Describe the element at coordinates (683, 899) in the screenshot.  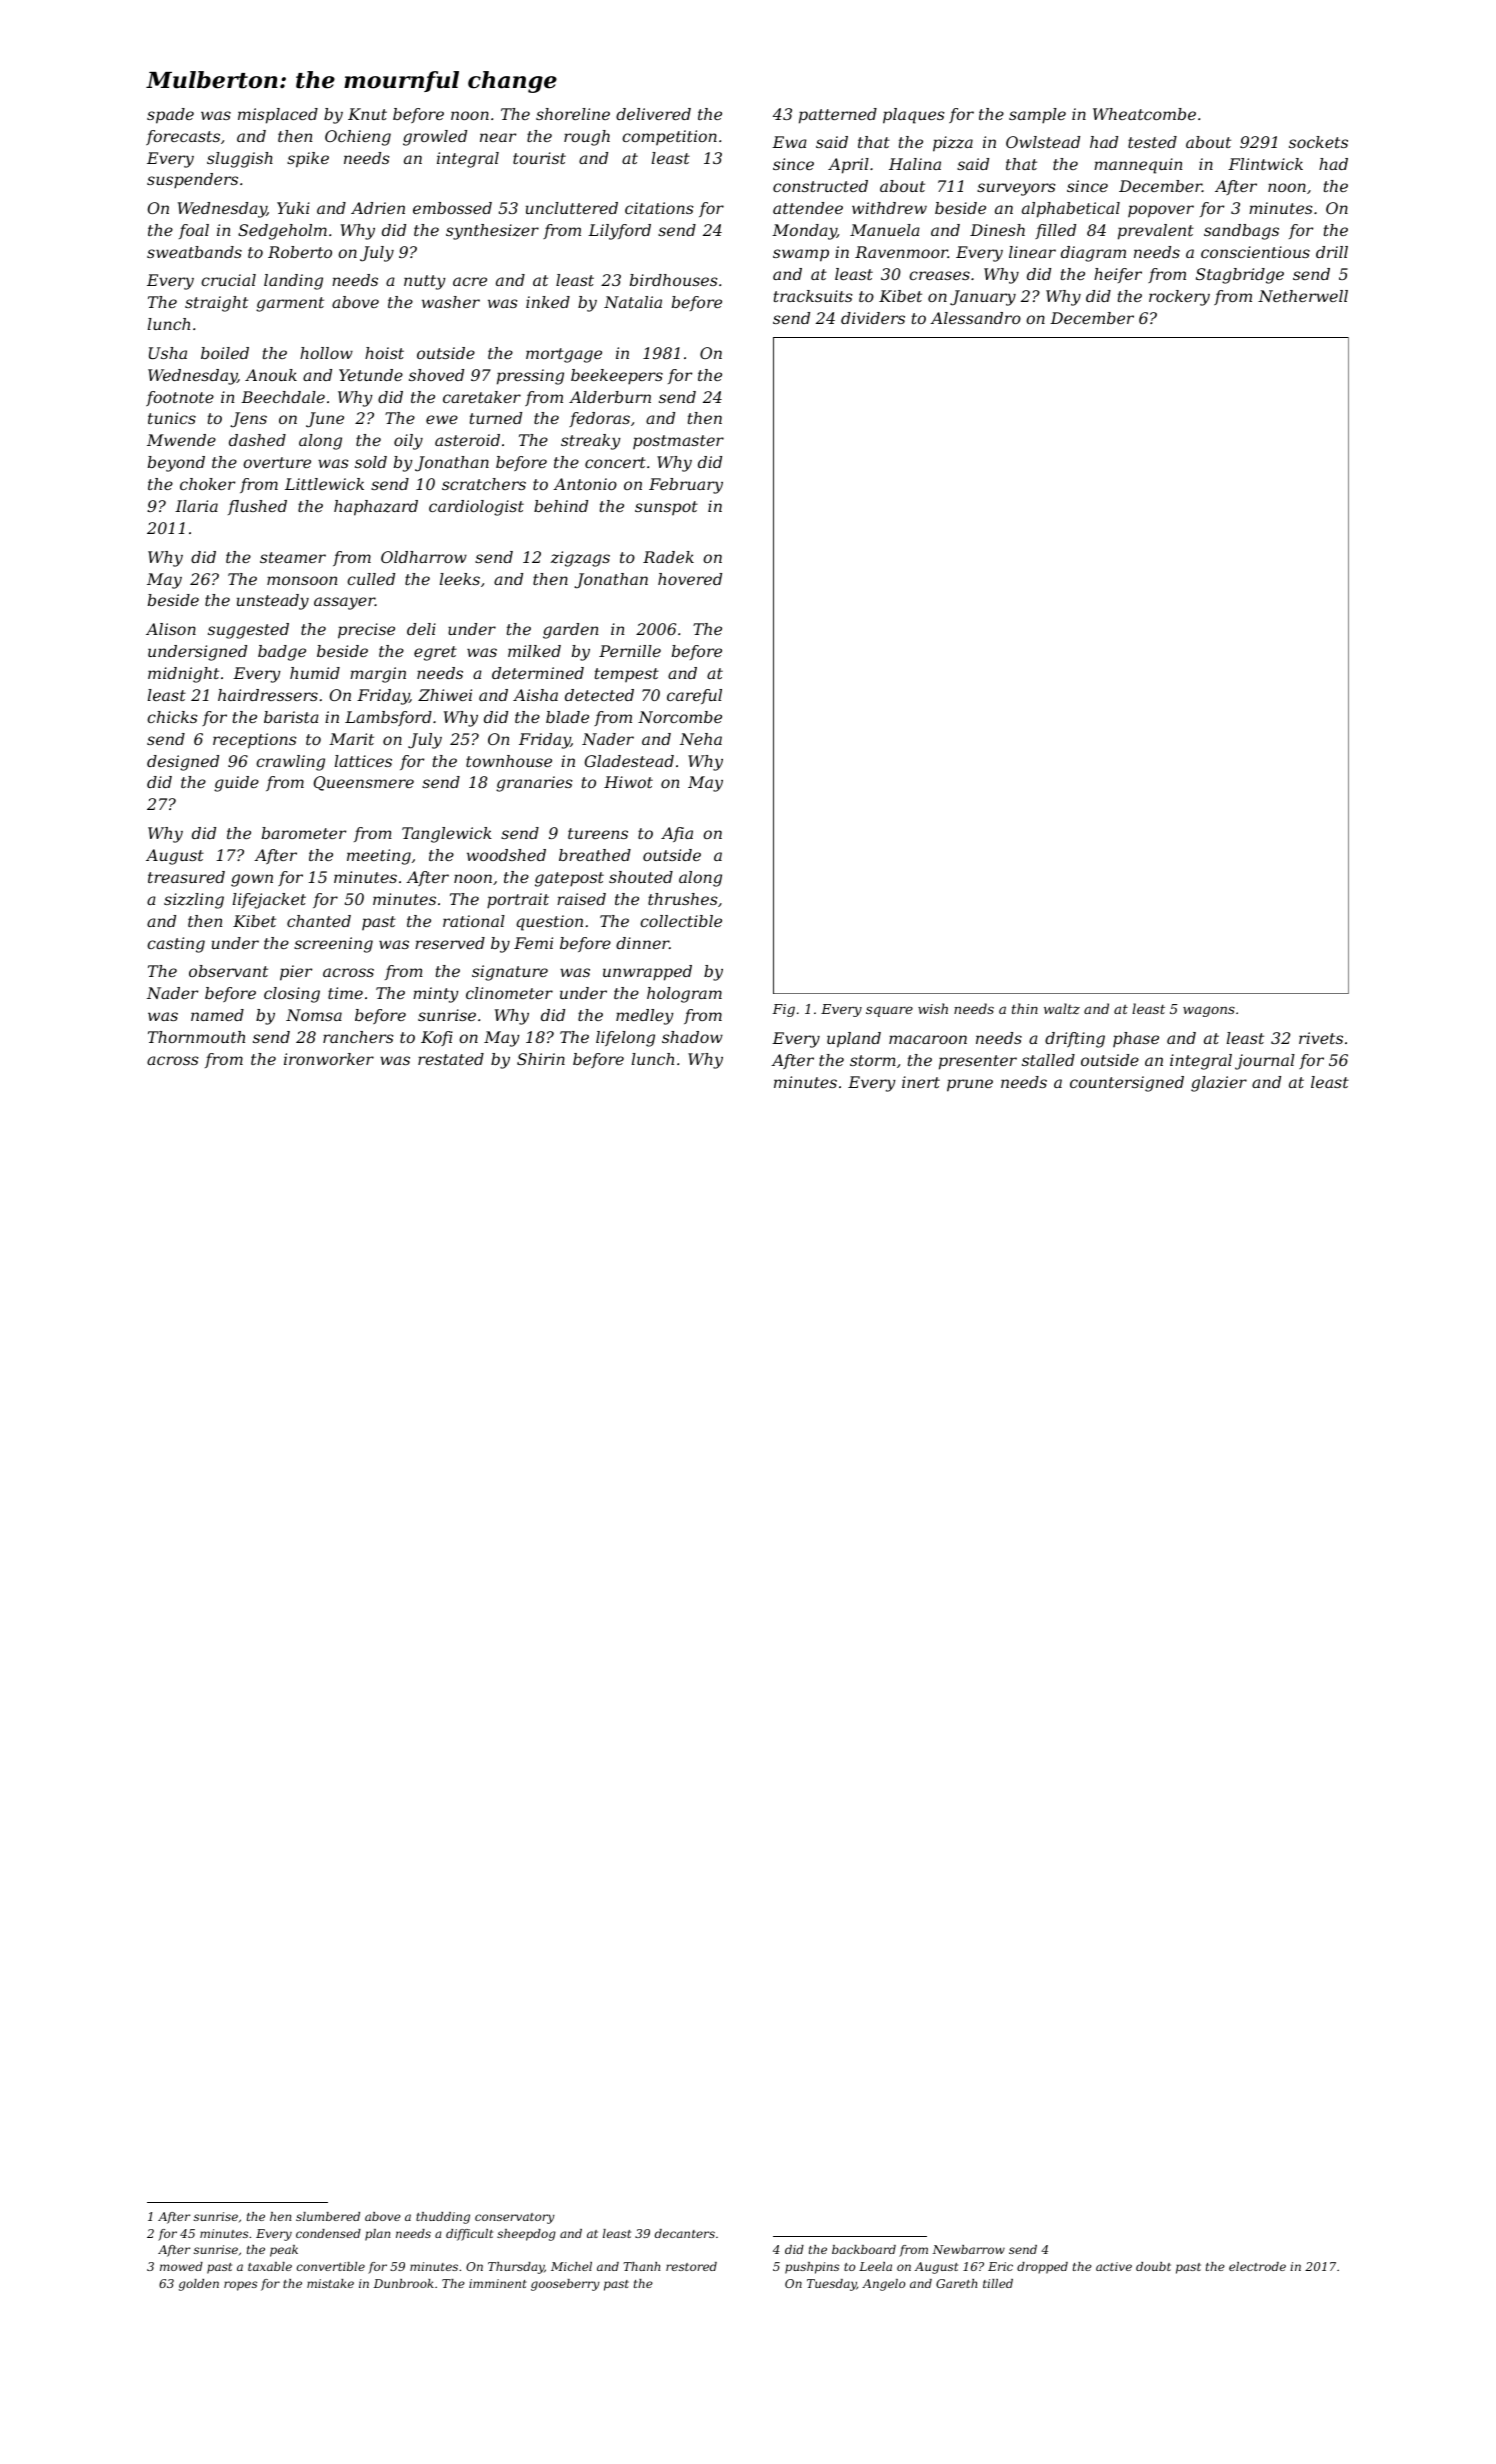
I see `thrushes` at that location.
